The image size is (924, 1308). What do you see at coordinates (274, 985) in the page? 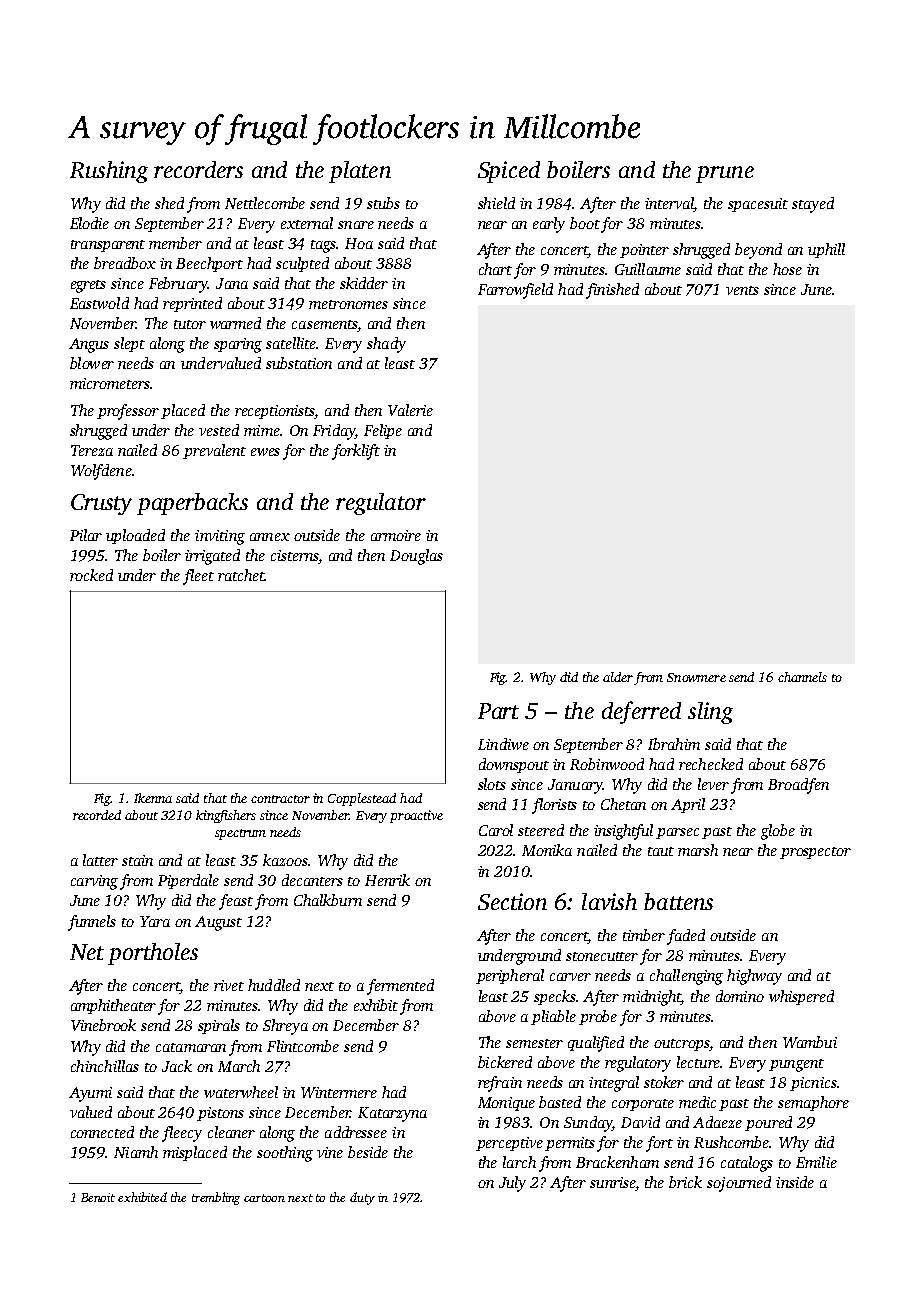
I see `huddled` at bounding box center [274, 985].
